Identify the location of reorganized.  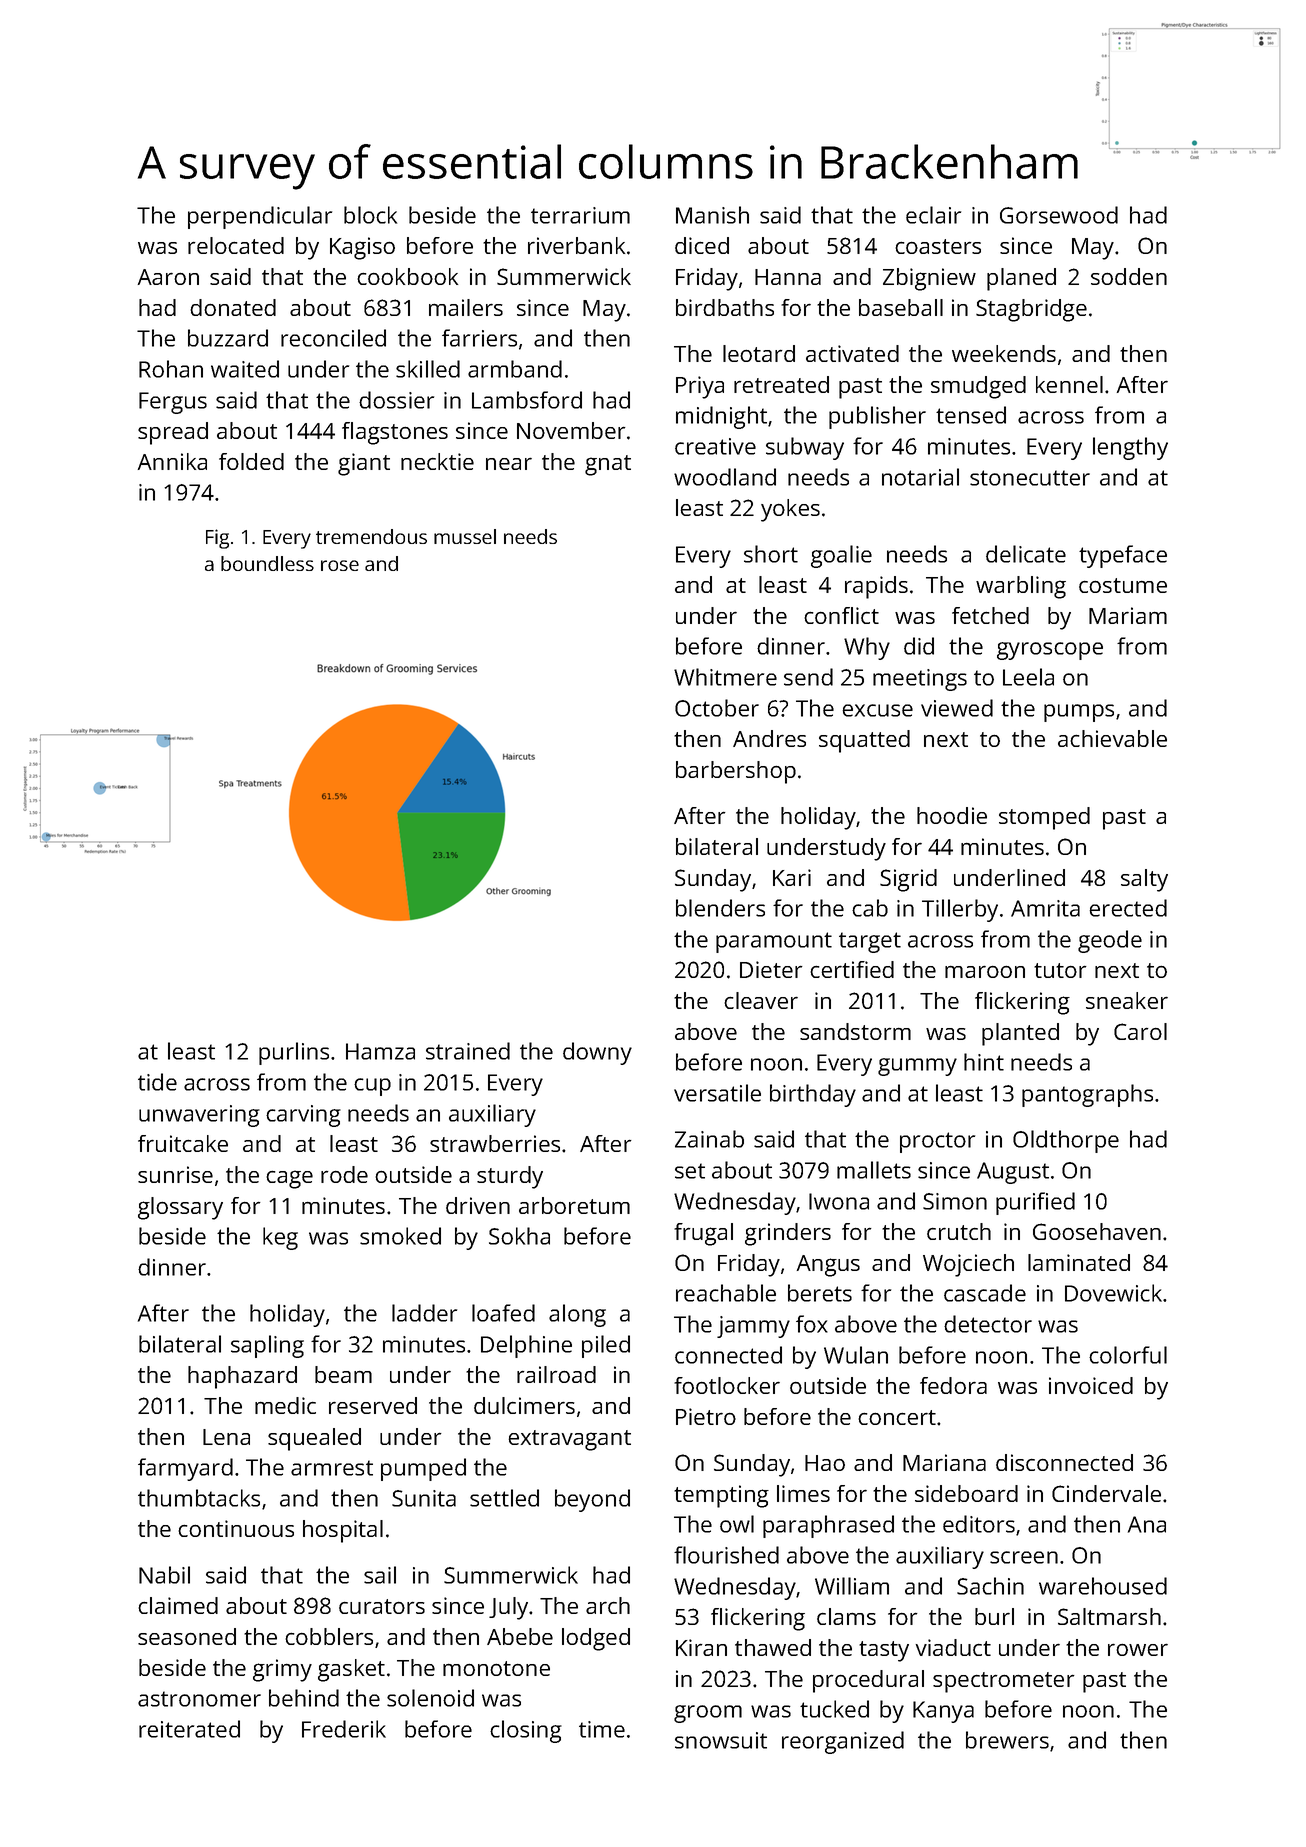
(843, 1742).
